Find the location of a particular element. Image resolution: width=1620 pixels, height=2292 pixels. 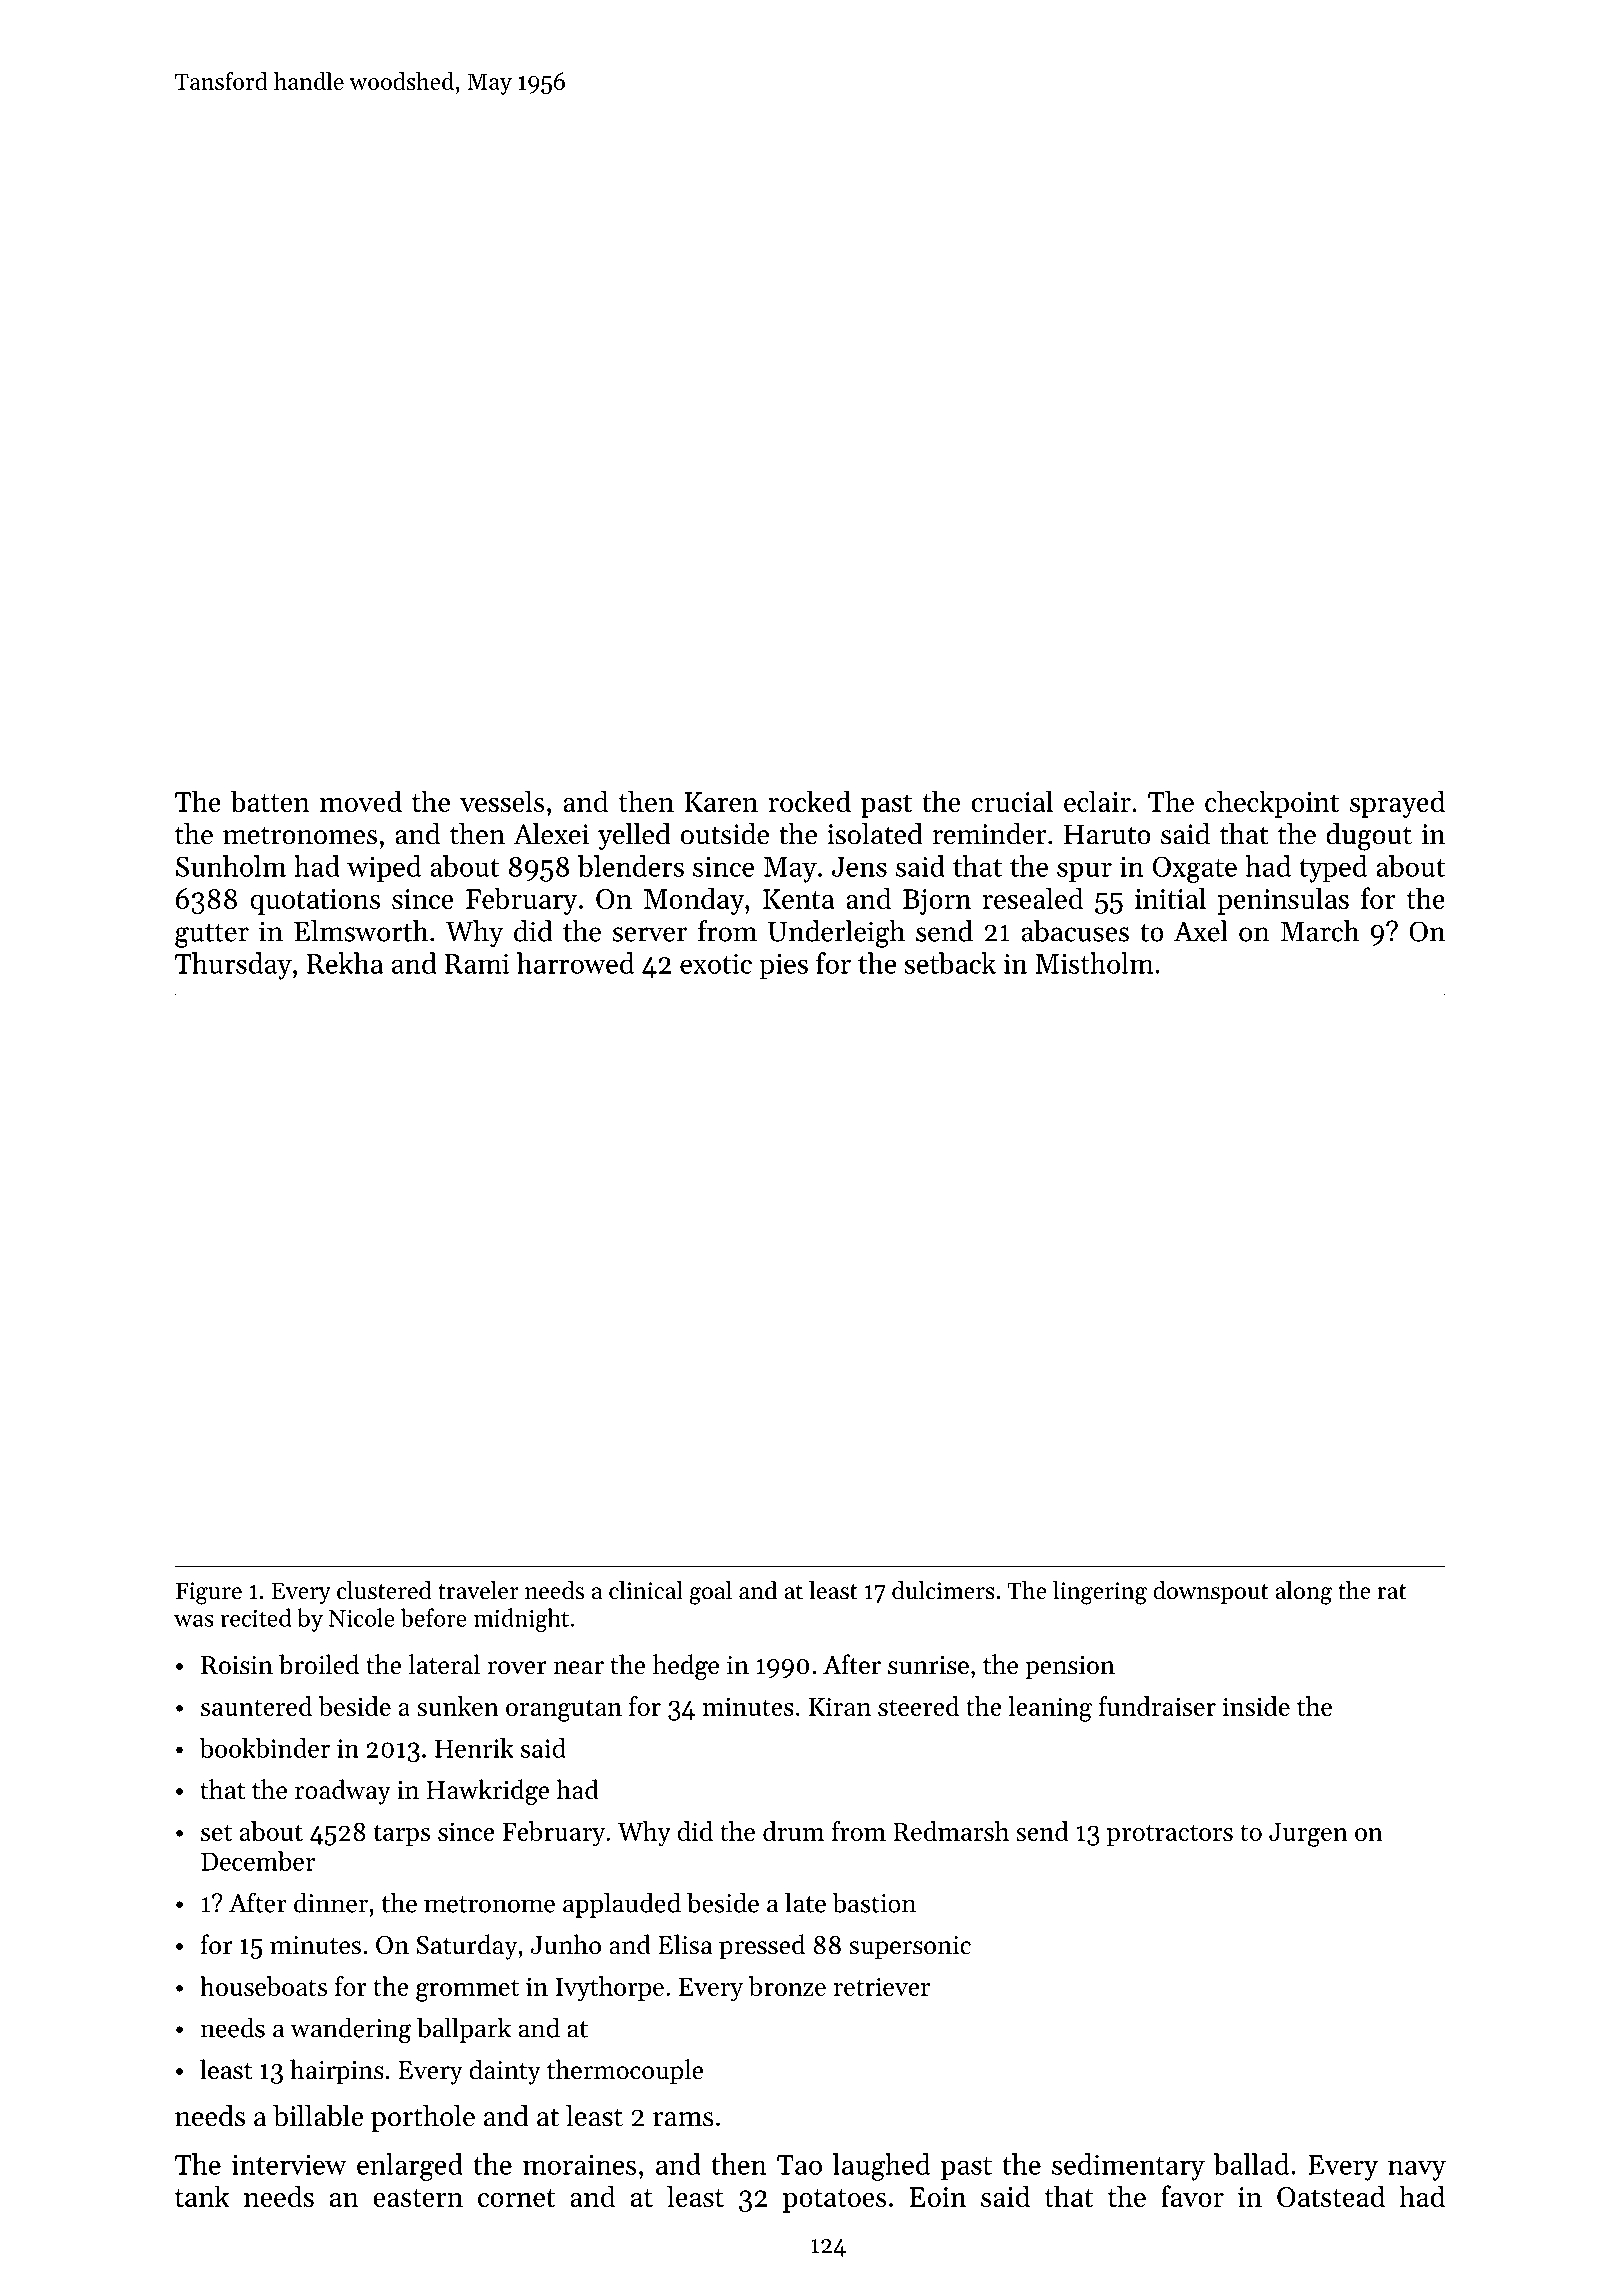

setback is located at coordinates (950, 963).
